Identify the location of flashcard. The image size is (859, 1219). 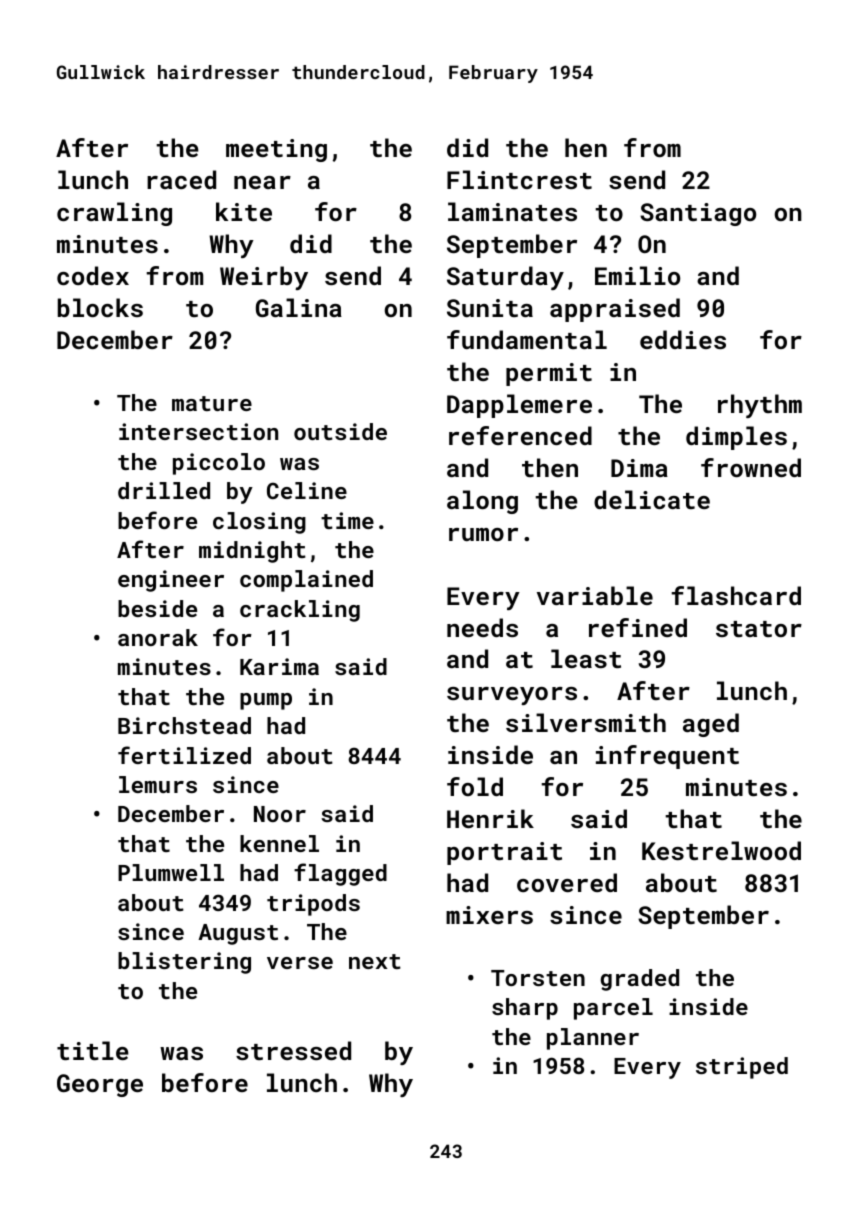
(736, 595).
